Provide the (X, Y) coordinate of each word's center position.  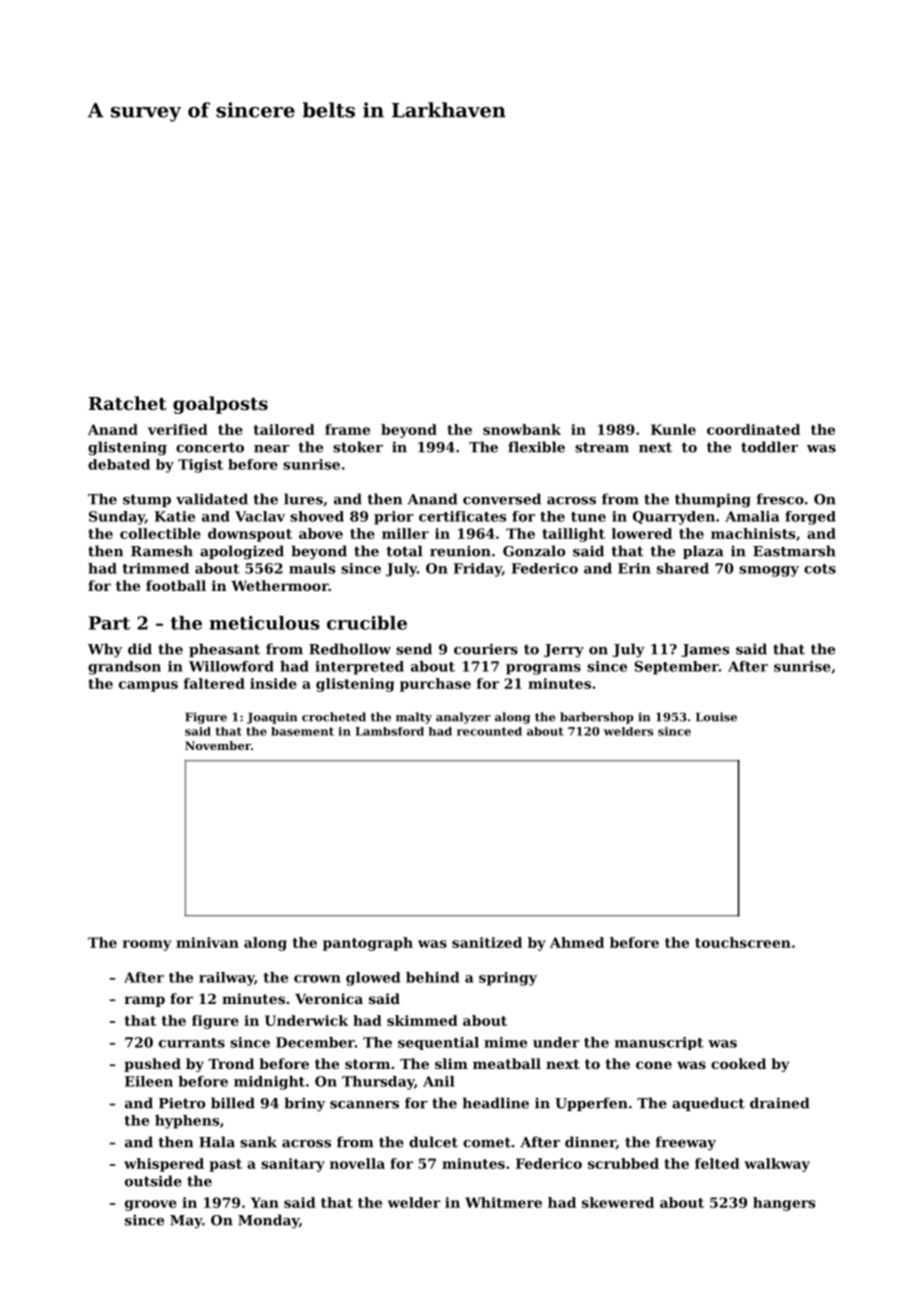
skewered (618, 1202)
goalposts (220, 405)
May (186, 1222)
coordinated (753, 429)
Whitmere (503, 1202)
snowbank (522, 429)
